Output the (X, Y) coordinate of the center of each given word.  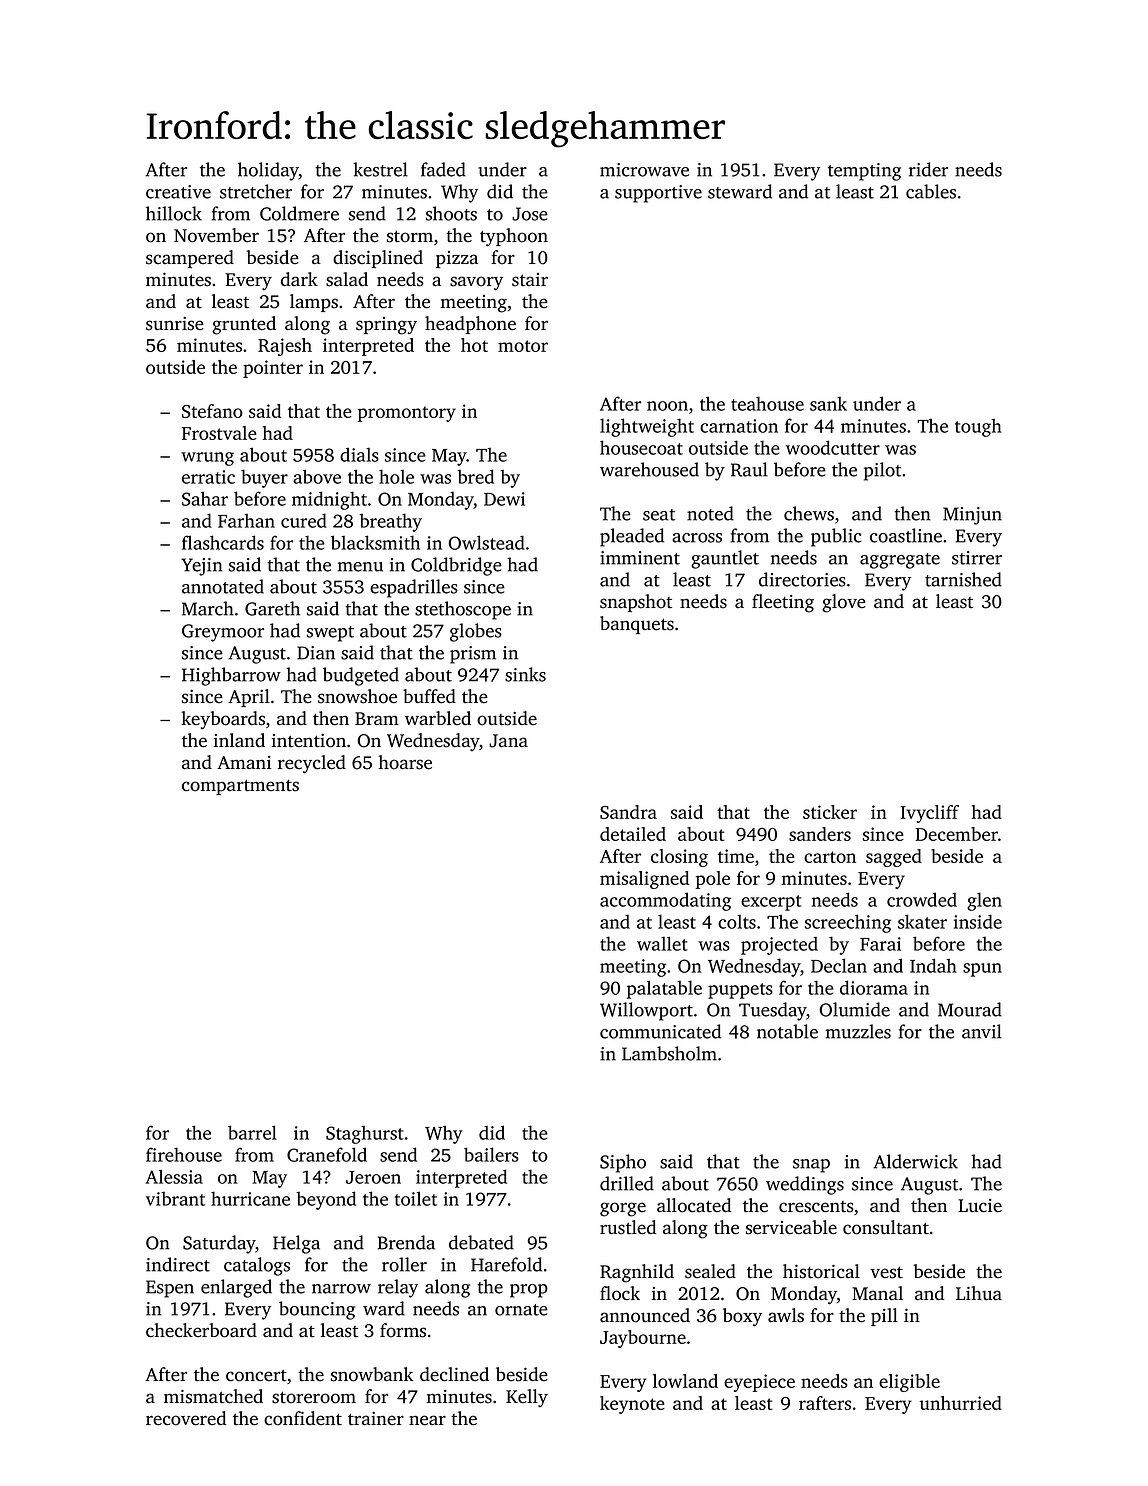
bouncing (317, 1310)
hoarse (405, 762)
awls (786, 1315)
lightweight (647, 427)
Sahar (205, 498)
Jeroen (373, 1177)
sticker (830, 812)
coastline (906, 535)
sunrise (175, 324)
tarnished (963, 579)
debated (481, 1242)
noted (710, 513)
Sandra (628, 812)
